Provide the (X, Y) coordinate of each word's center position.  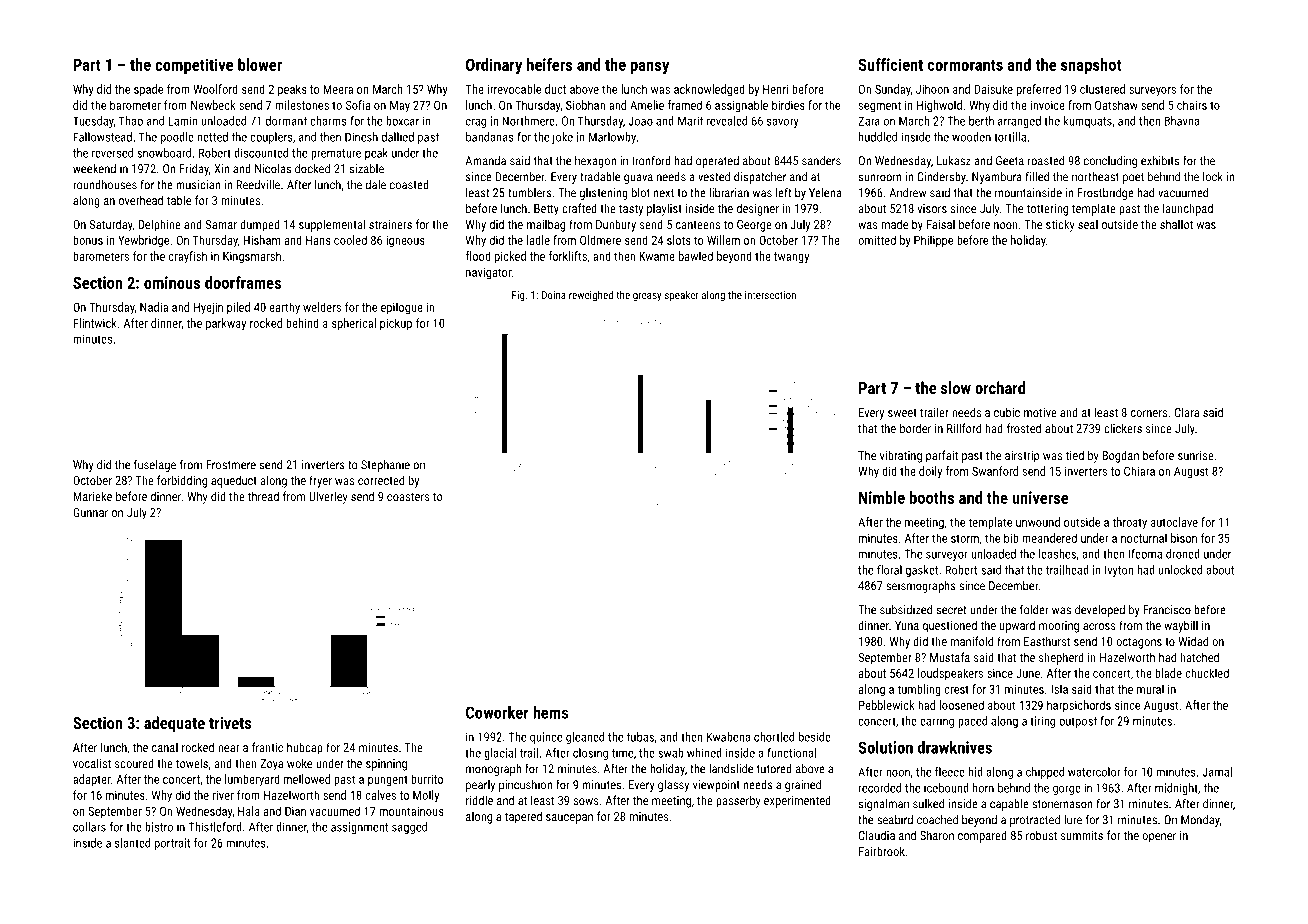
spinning (386, 765)
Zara (869, 121)
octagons (1139, 643)
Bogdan (1120, 456)
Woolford (215, 89)
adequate (174, 724)
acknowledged (709, 90)
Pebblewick (887, 705)
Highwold (939, 106)
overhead (141, 200)
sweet (902, 413)
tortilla (1010, 137)
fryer (320, 481)
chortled (774, 737)
